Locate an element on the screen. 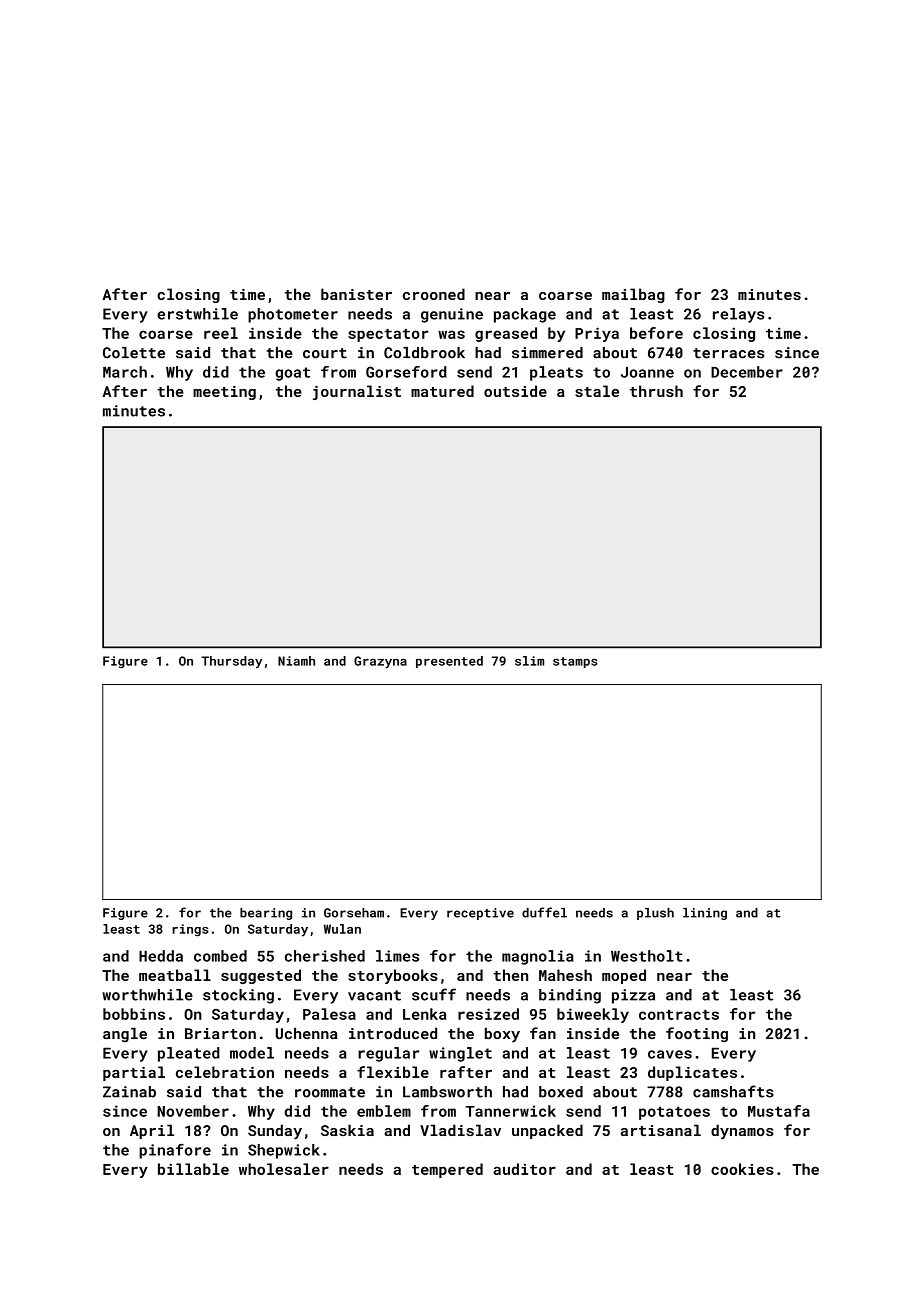 This screenshot has width=924, height=1308. Thursday is located at coordinates (231, 662).
